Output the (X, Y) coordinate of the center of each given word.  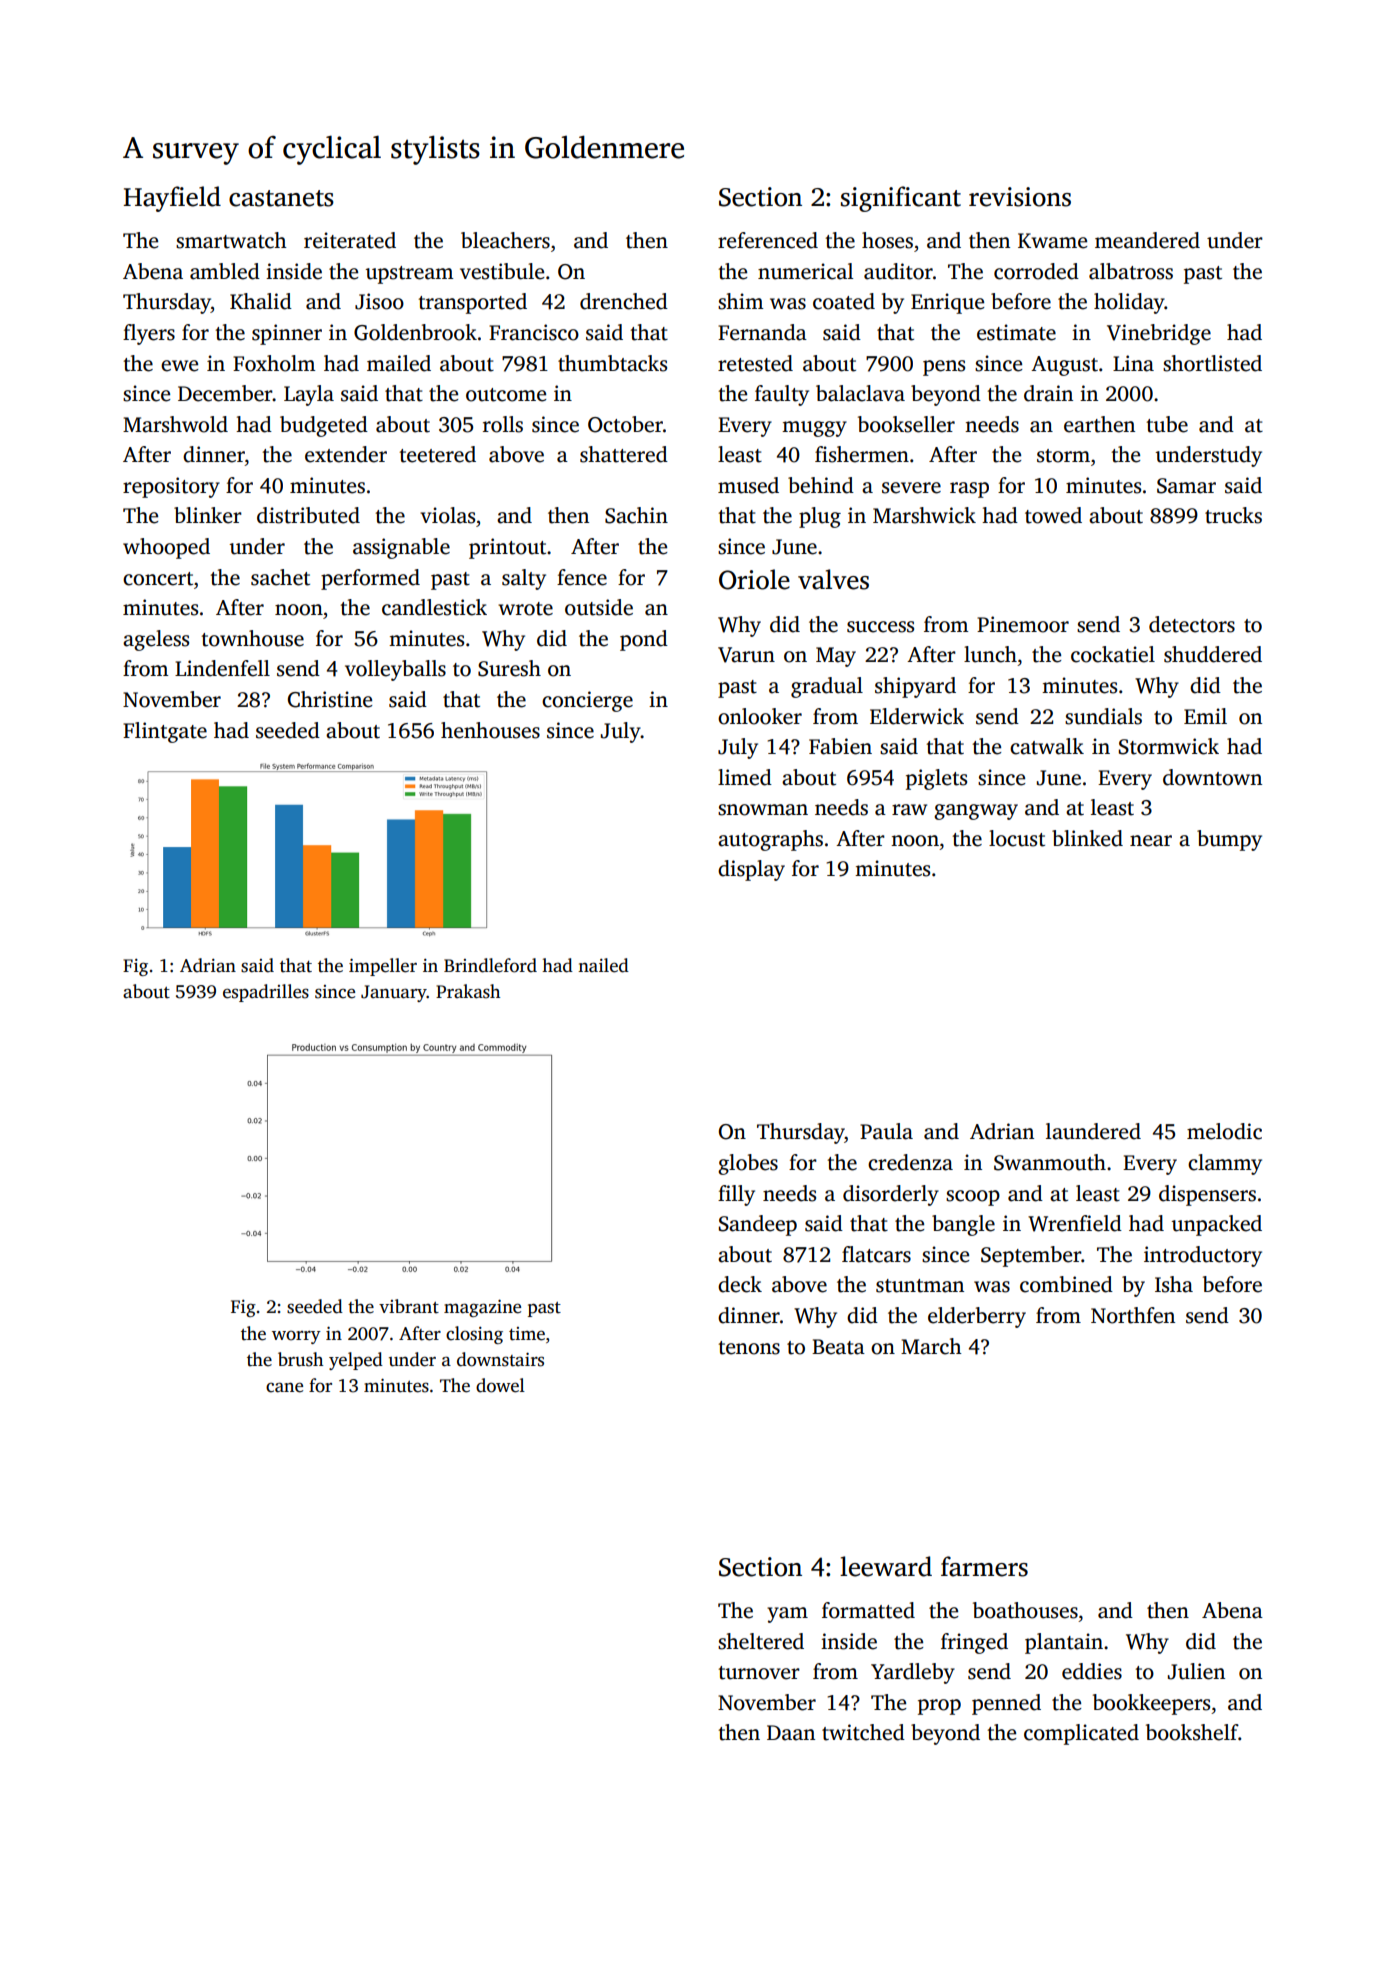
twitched (863, 1732)
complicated (1081, 1734)
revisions (1020, 197)
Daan (791, 1733)
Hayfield (172, 199)
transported (472, 303)
